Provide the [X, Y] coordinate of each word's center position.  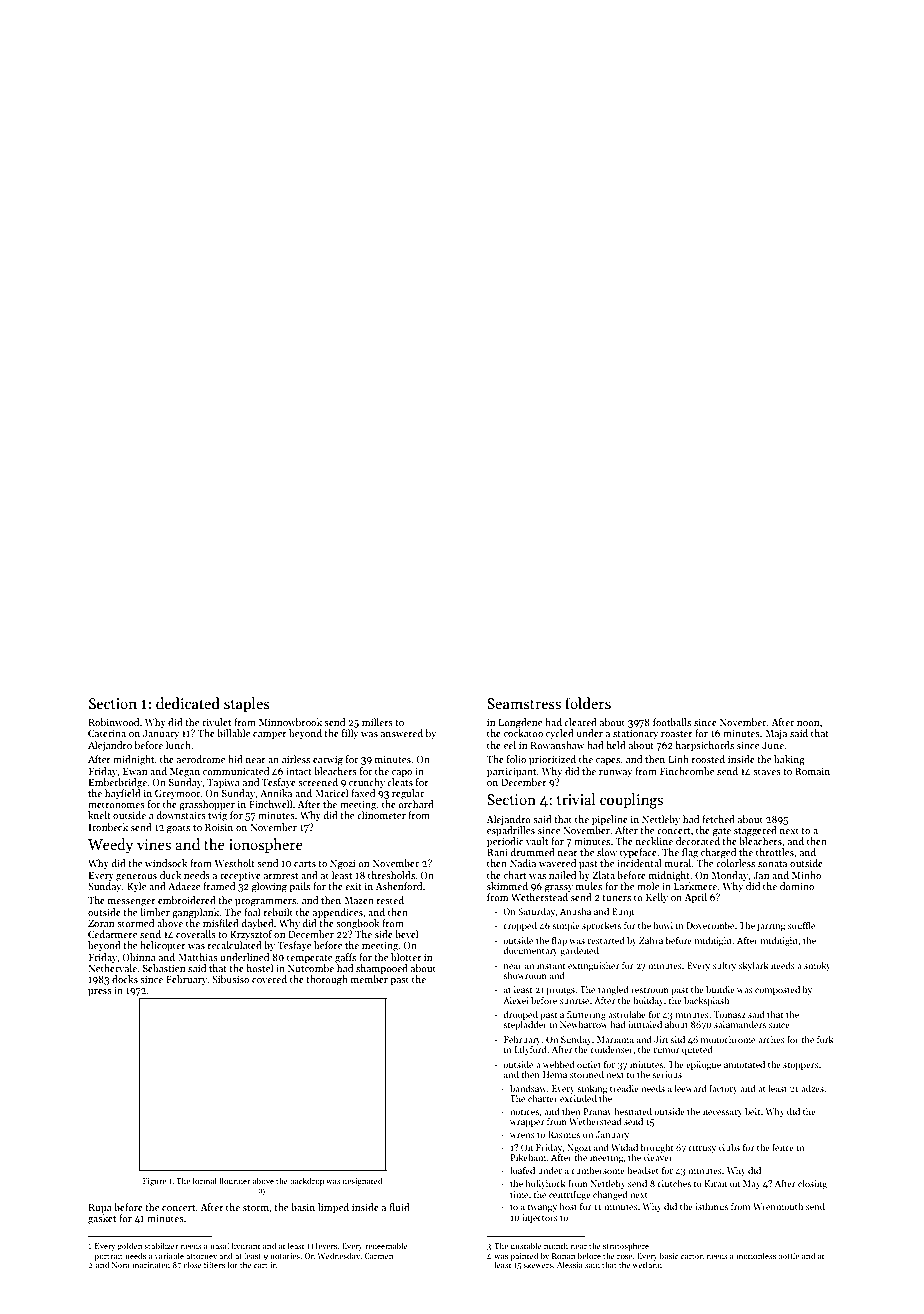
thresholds [391, 875]
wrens [522, 1135]
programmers [265, 903]
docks [125, 979]
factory [723, 1089]
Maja [776, 734]
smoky [817, 966]
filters [214, 1264]
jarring [771, 926]
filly [350, 734]
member [369, 979]
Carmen [378, 1256]
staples [247, 704]
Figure [154, 1182]
